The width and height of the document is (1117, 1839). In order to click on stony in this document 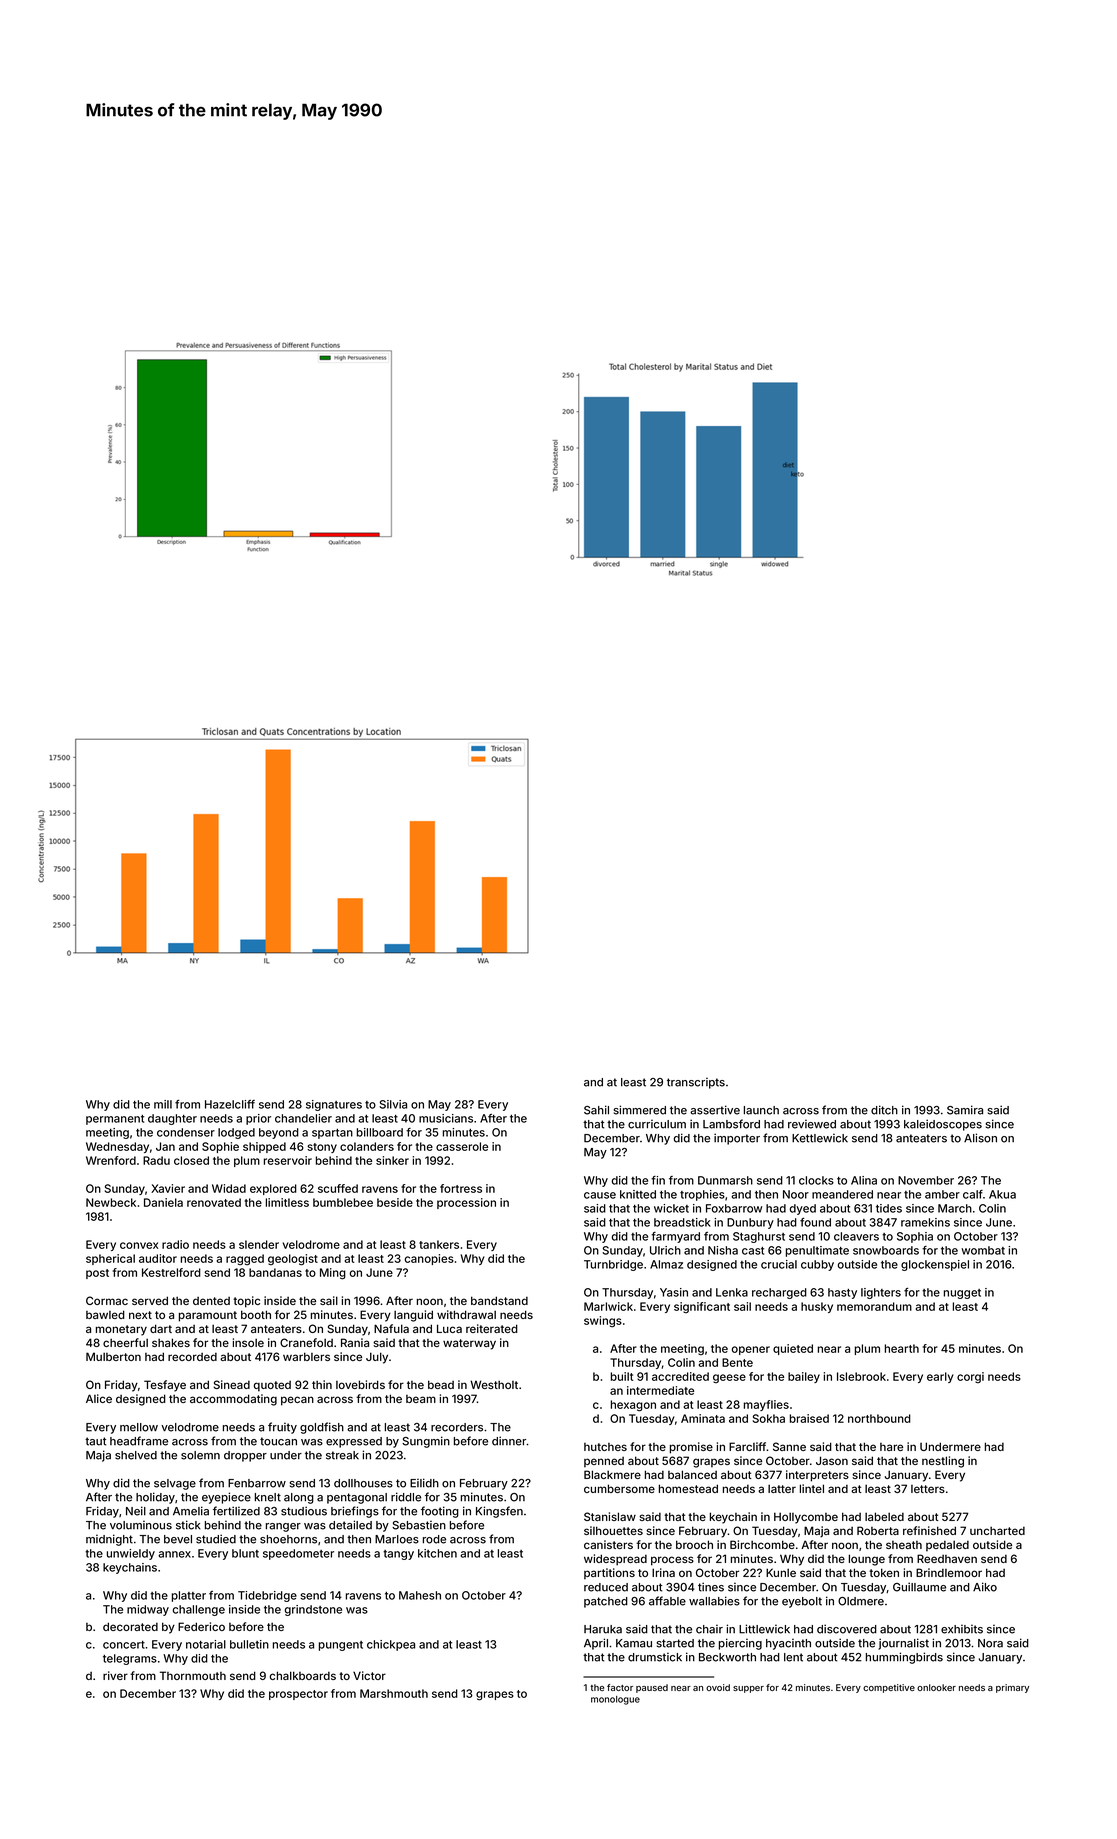, I will do `click(322, 1148)`.
